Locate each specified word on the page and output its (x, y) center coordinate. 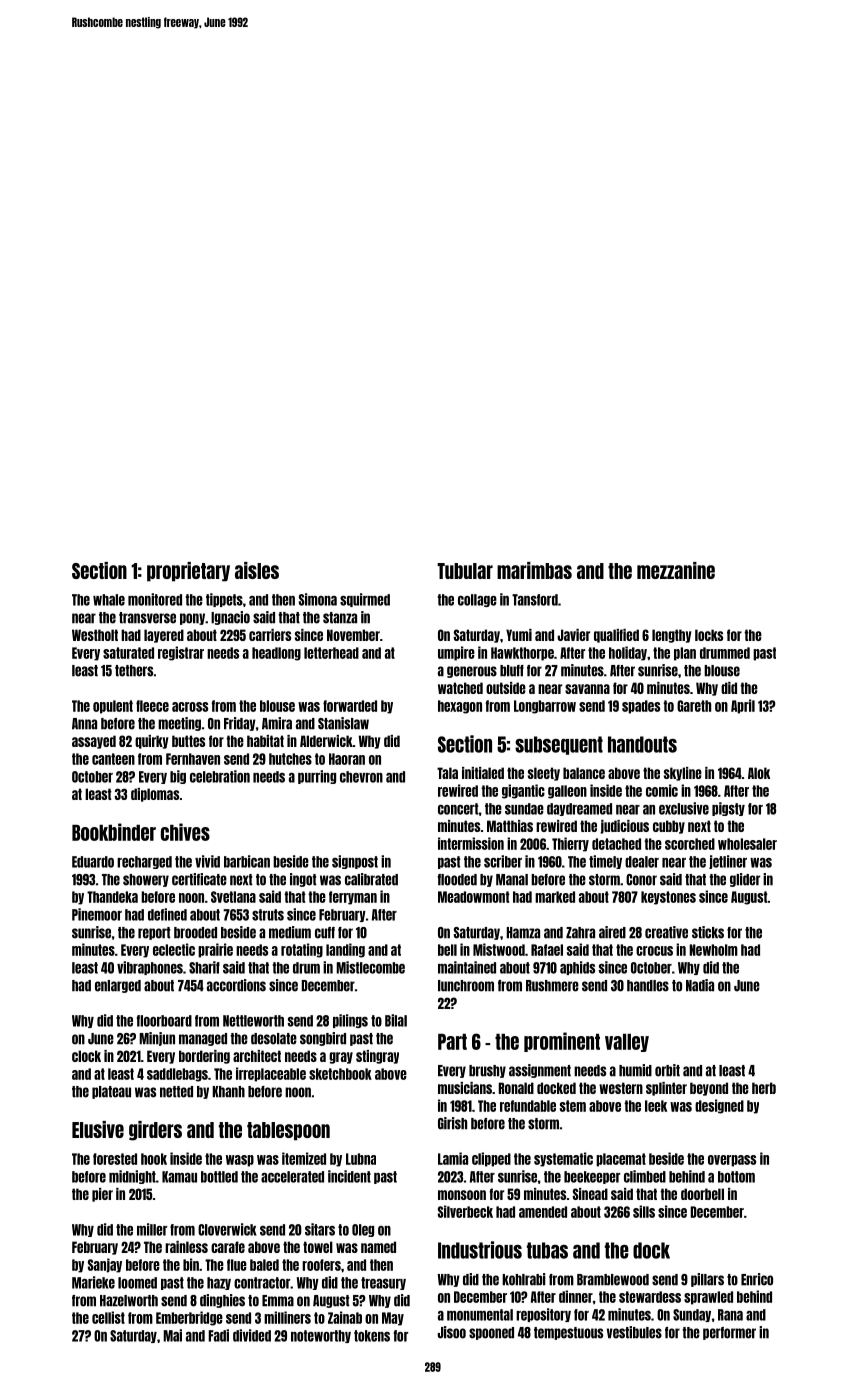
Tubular (465, 571)
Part (452, 1042)
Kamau (179, 1177)
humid (635, 1070)
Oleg (363, 1230)
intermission (471, 843)
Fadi (218, 1335)
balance (584, 773)
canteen (113, 759)
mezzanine (676, 570)
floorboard (164, 1021)
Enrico (757, 1279)
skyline (683, 774)
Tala (447, 773)
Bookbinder (114, 832)
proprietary (188, 572)
